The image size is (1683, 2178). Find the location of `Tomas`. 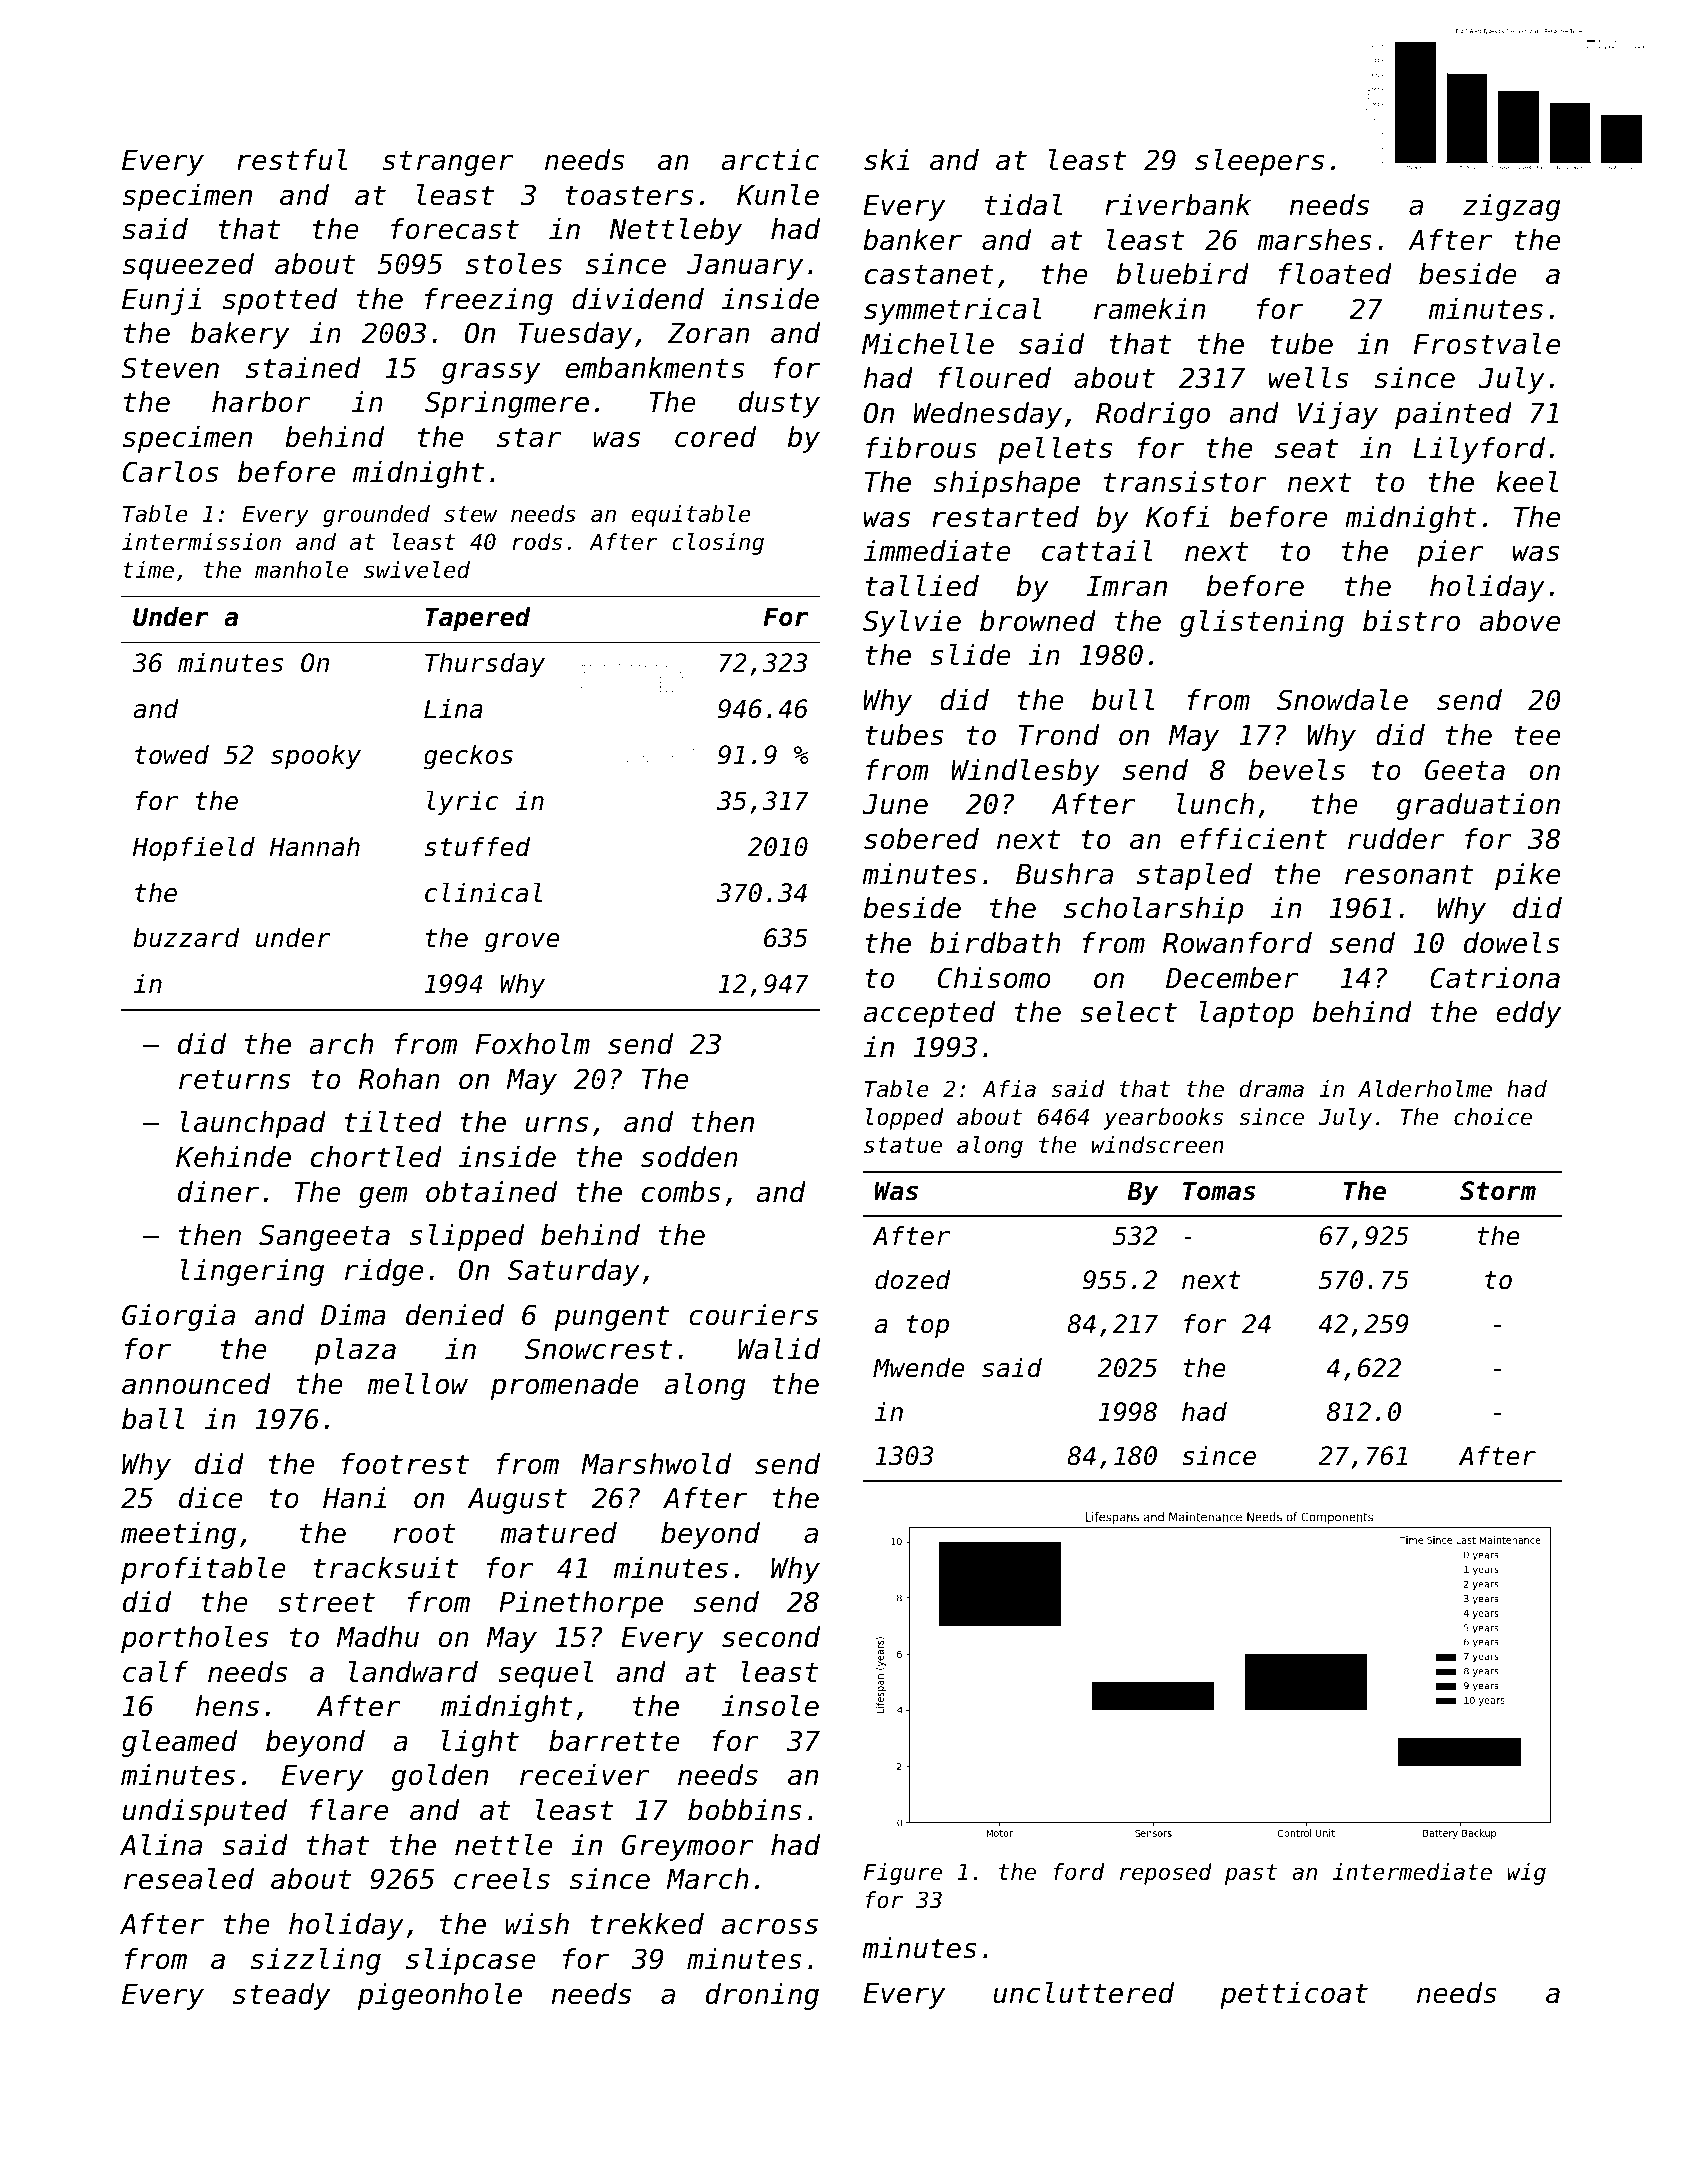

Tomas is located at coordinates (1219, 1191).
